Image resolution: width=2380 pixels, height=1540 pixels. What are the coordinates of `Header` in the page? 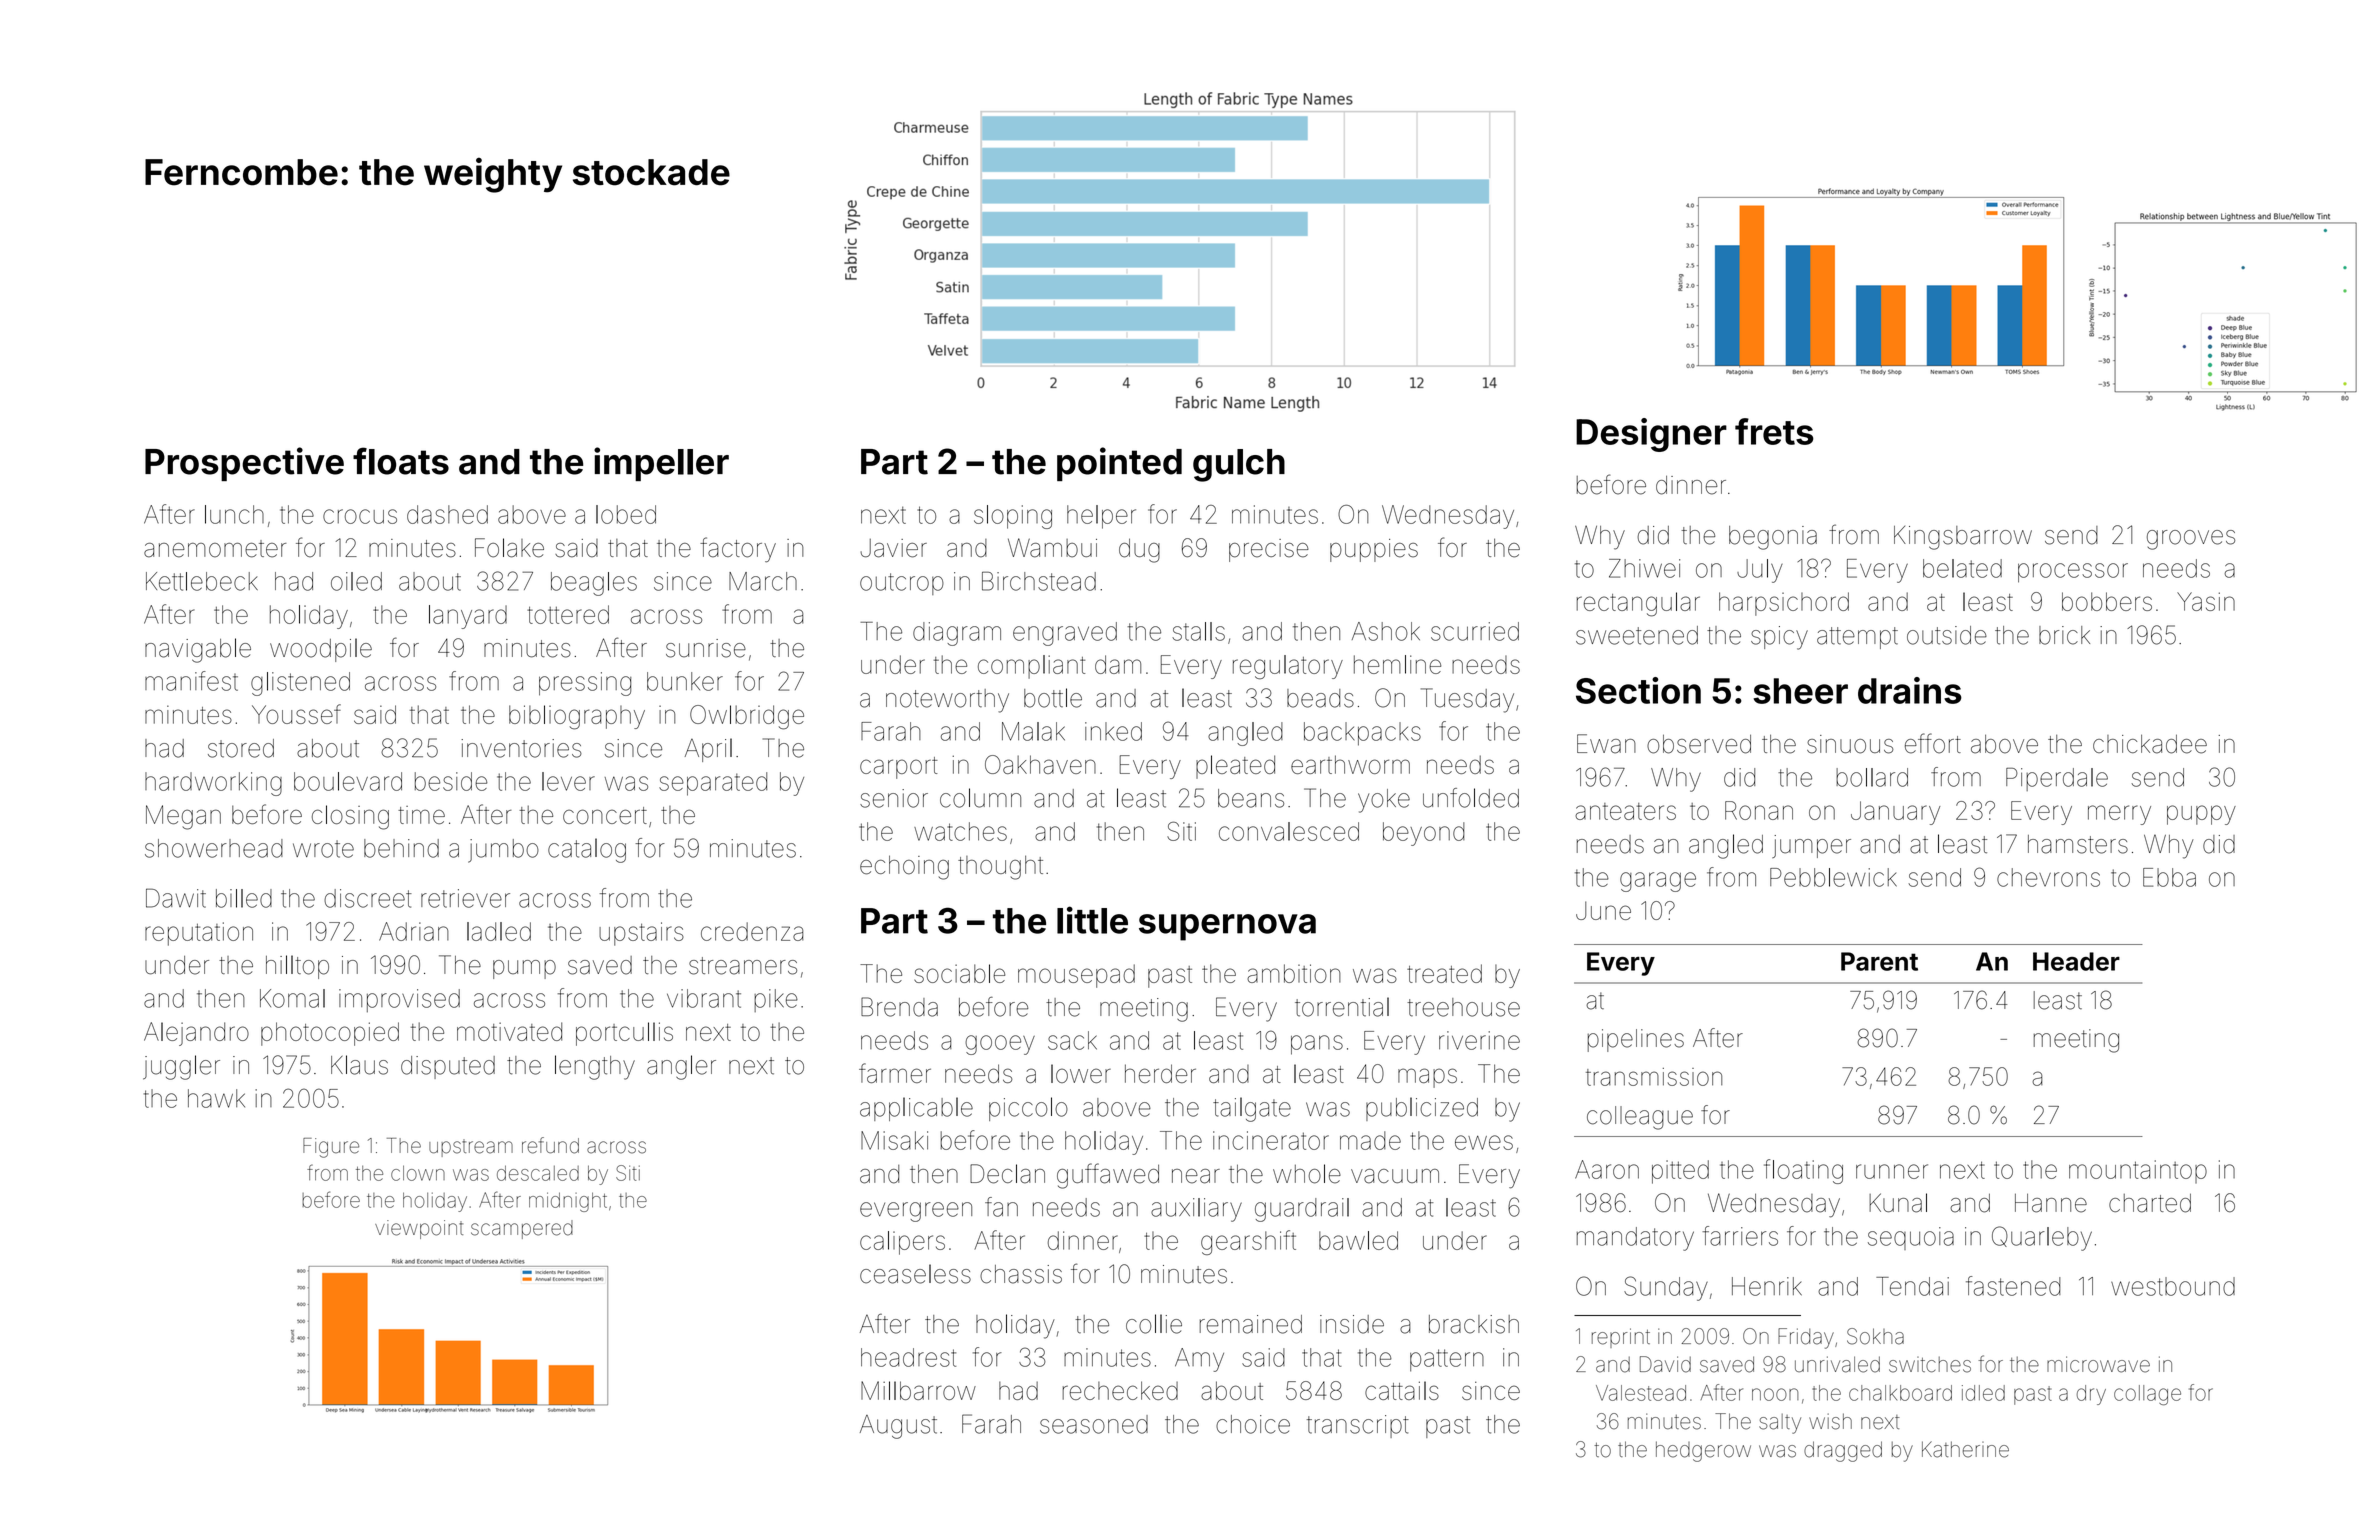 It's located at (2076, 961).
